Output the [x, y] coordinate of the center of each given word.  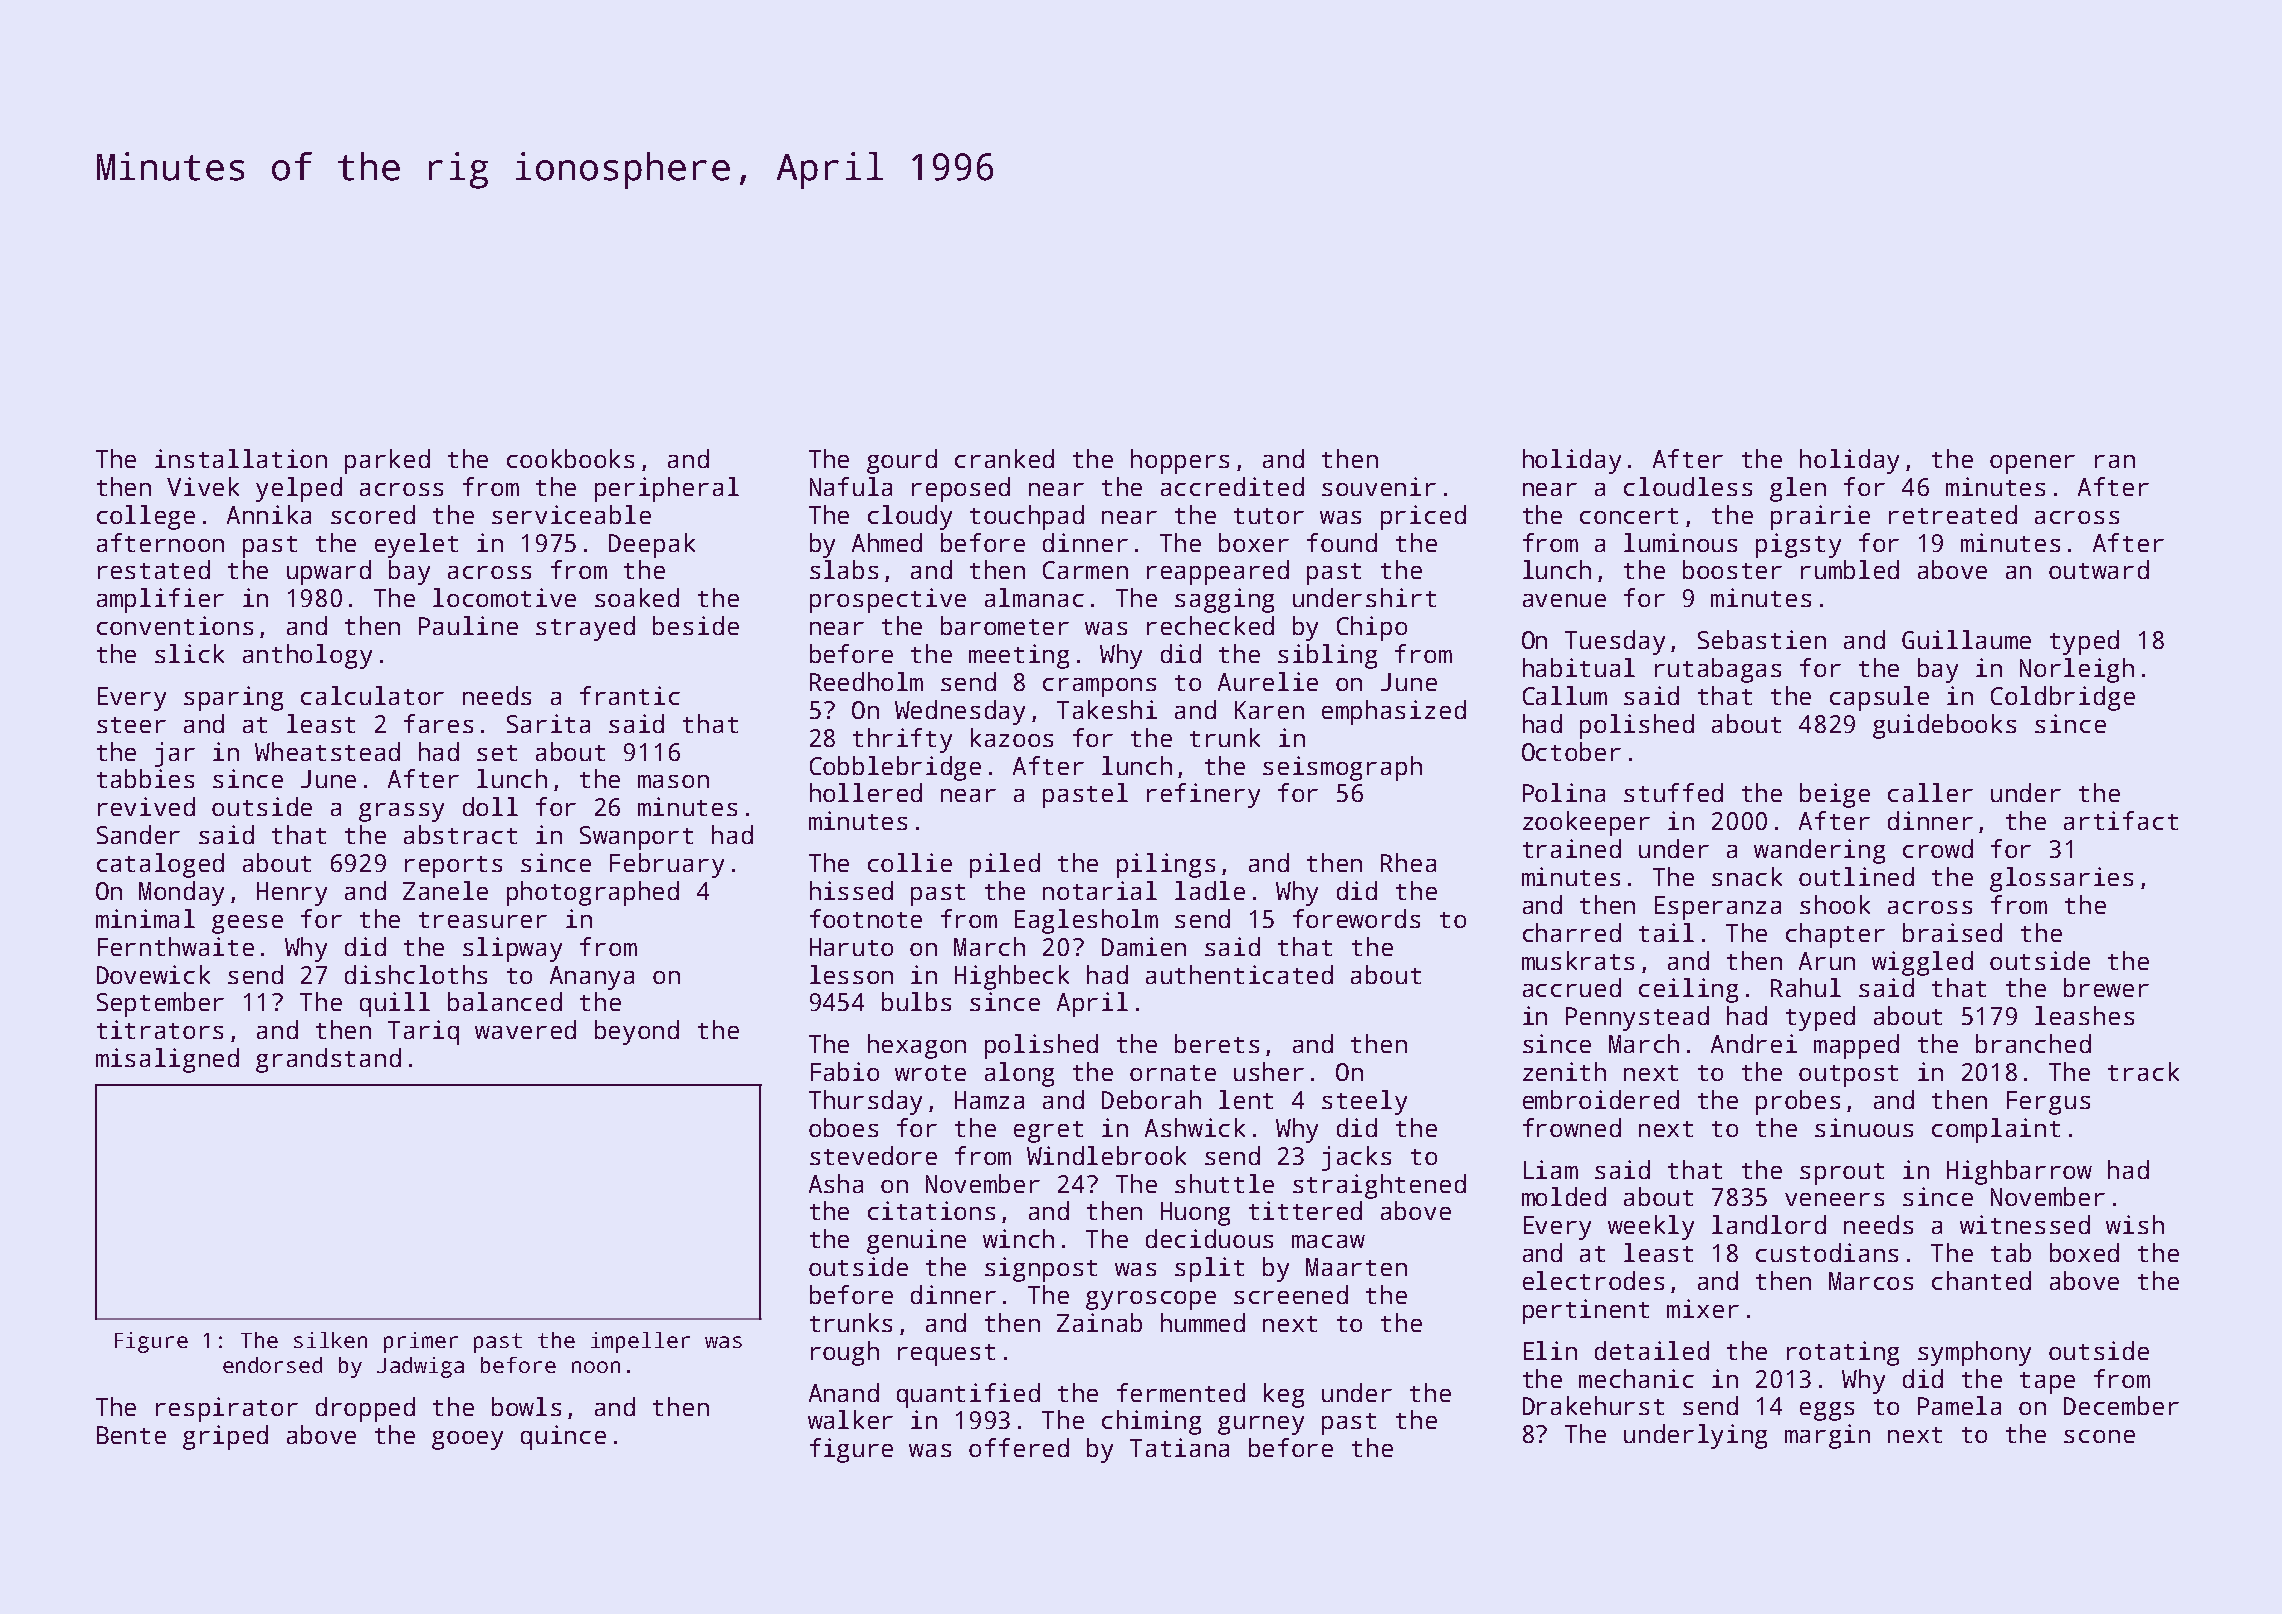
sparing [233, 698]
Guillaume [1966, 639]
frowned [1572, 1127]
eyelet [416, 545]
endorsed [272, 1365]
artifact [2121, 820]
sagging [1224, 600]
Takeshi [1107, 709]
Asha [836, 1183]
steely [1364, 1102]
